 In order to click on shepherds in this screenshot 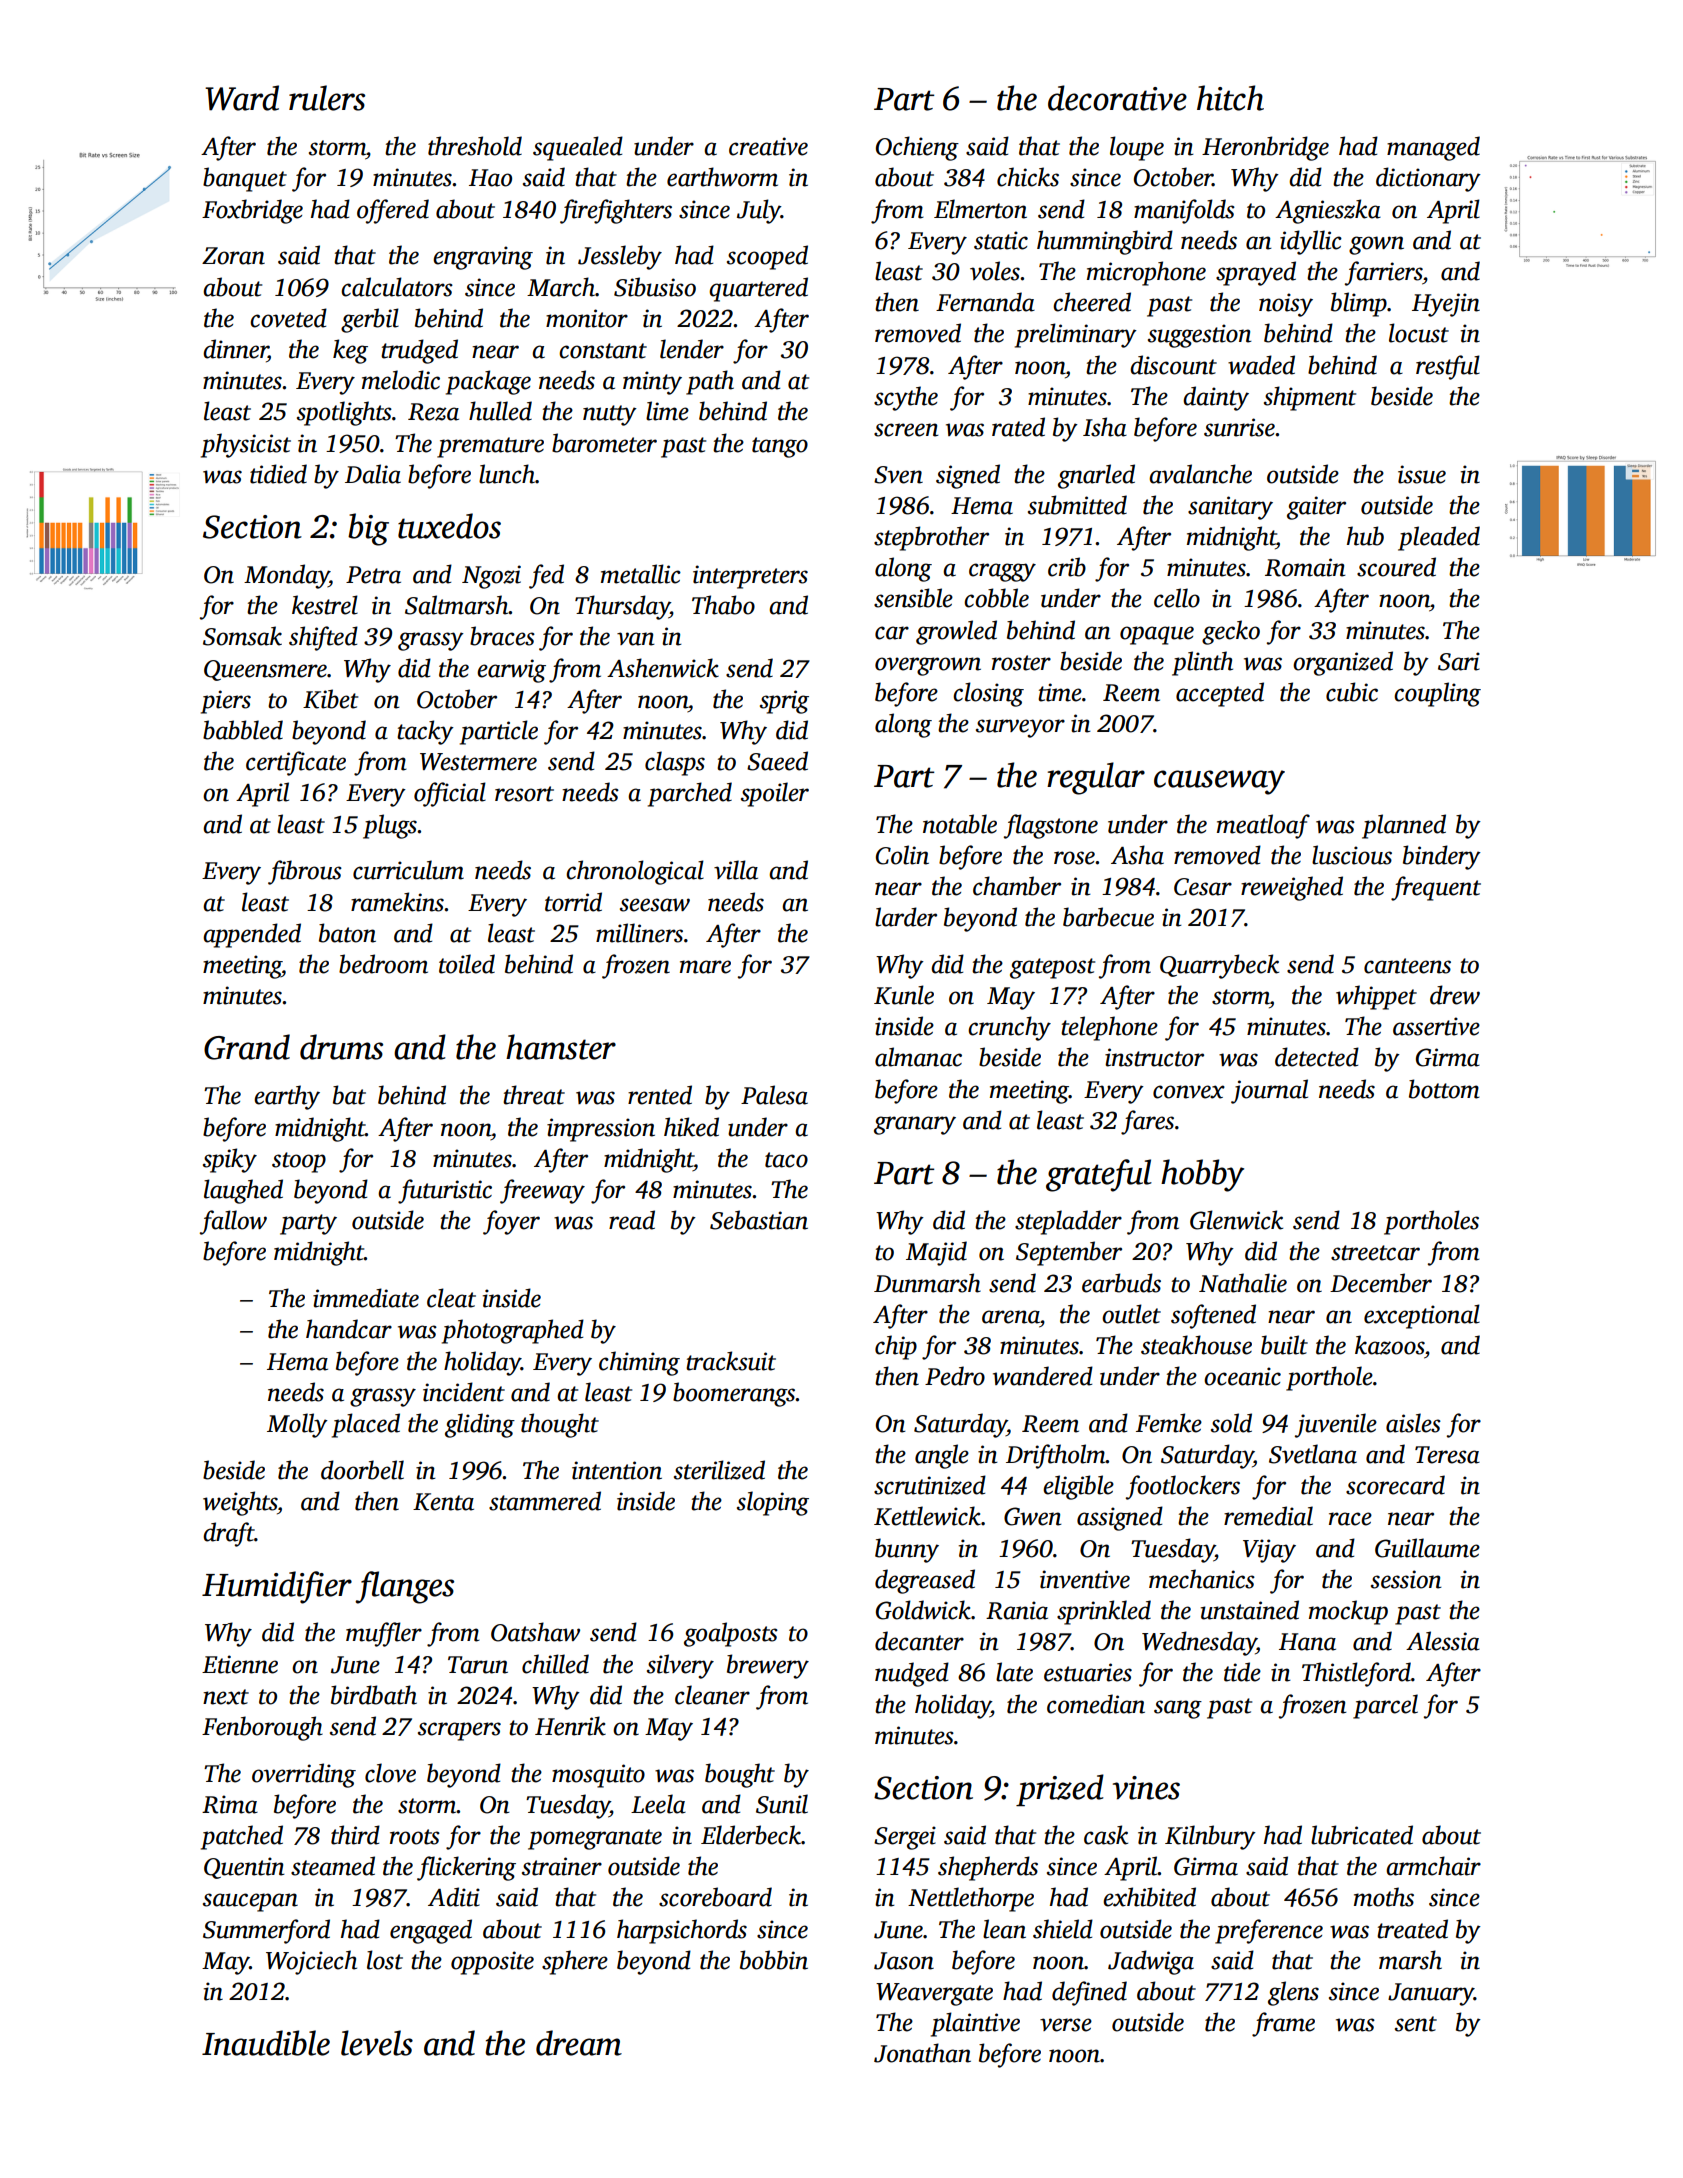, I will do `click(988, 1868)`.
